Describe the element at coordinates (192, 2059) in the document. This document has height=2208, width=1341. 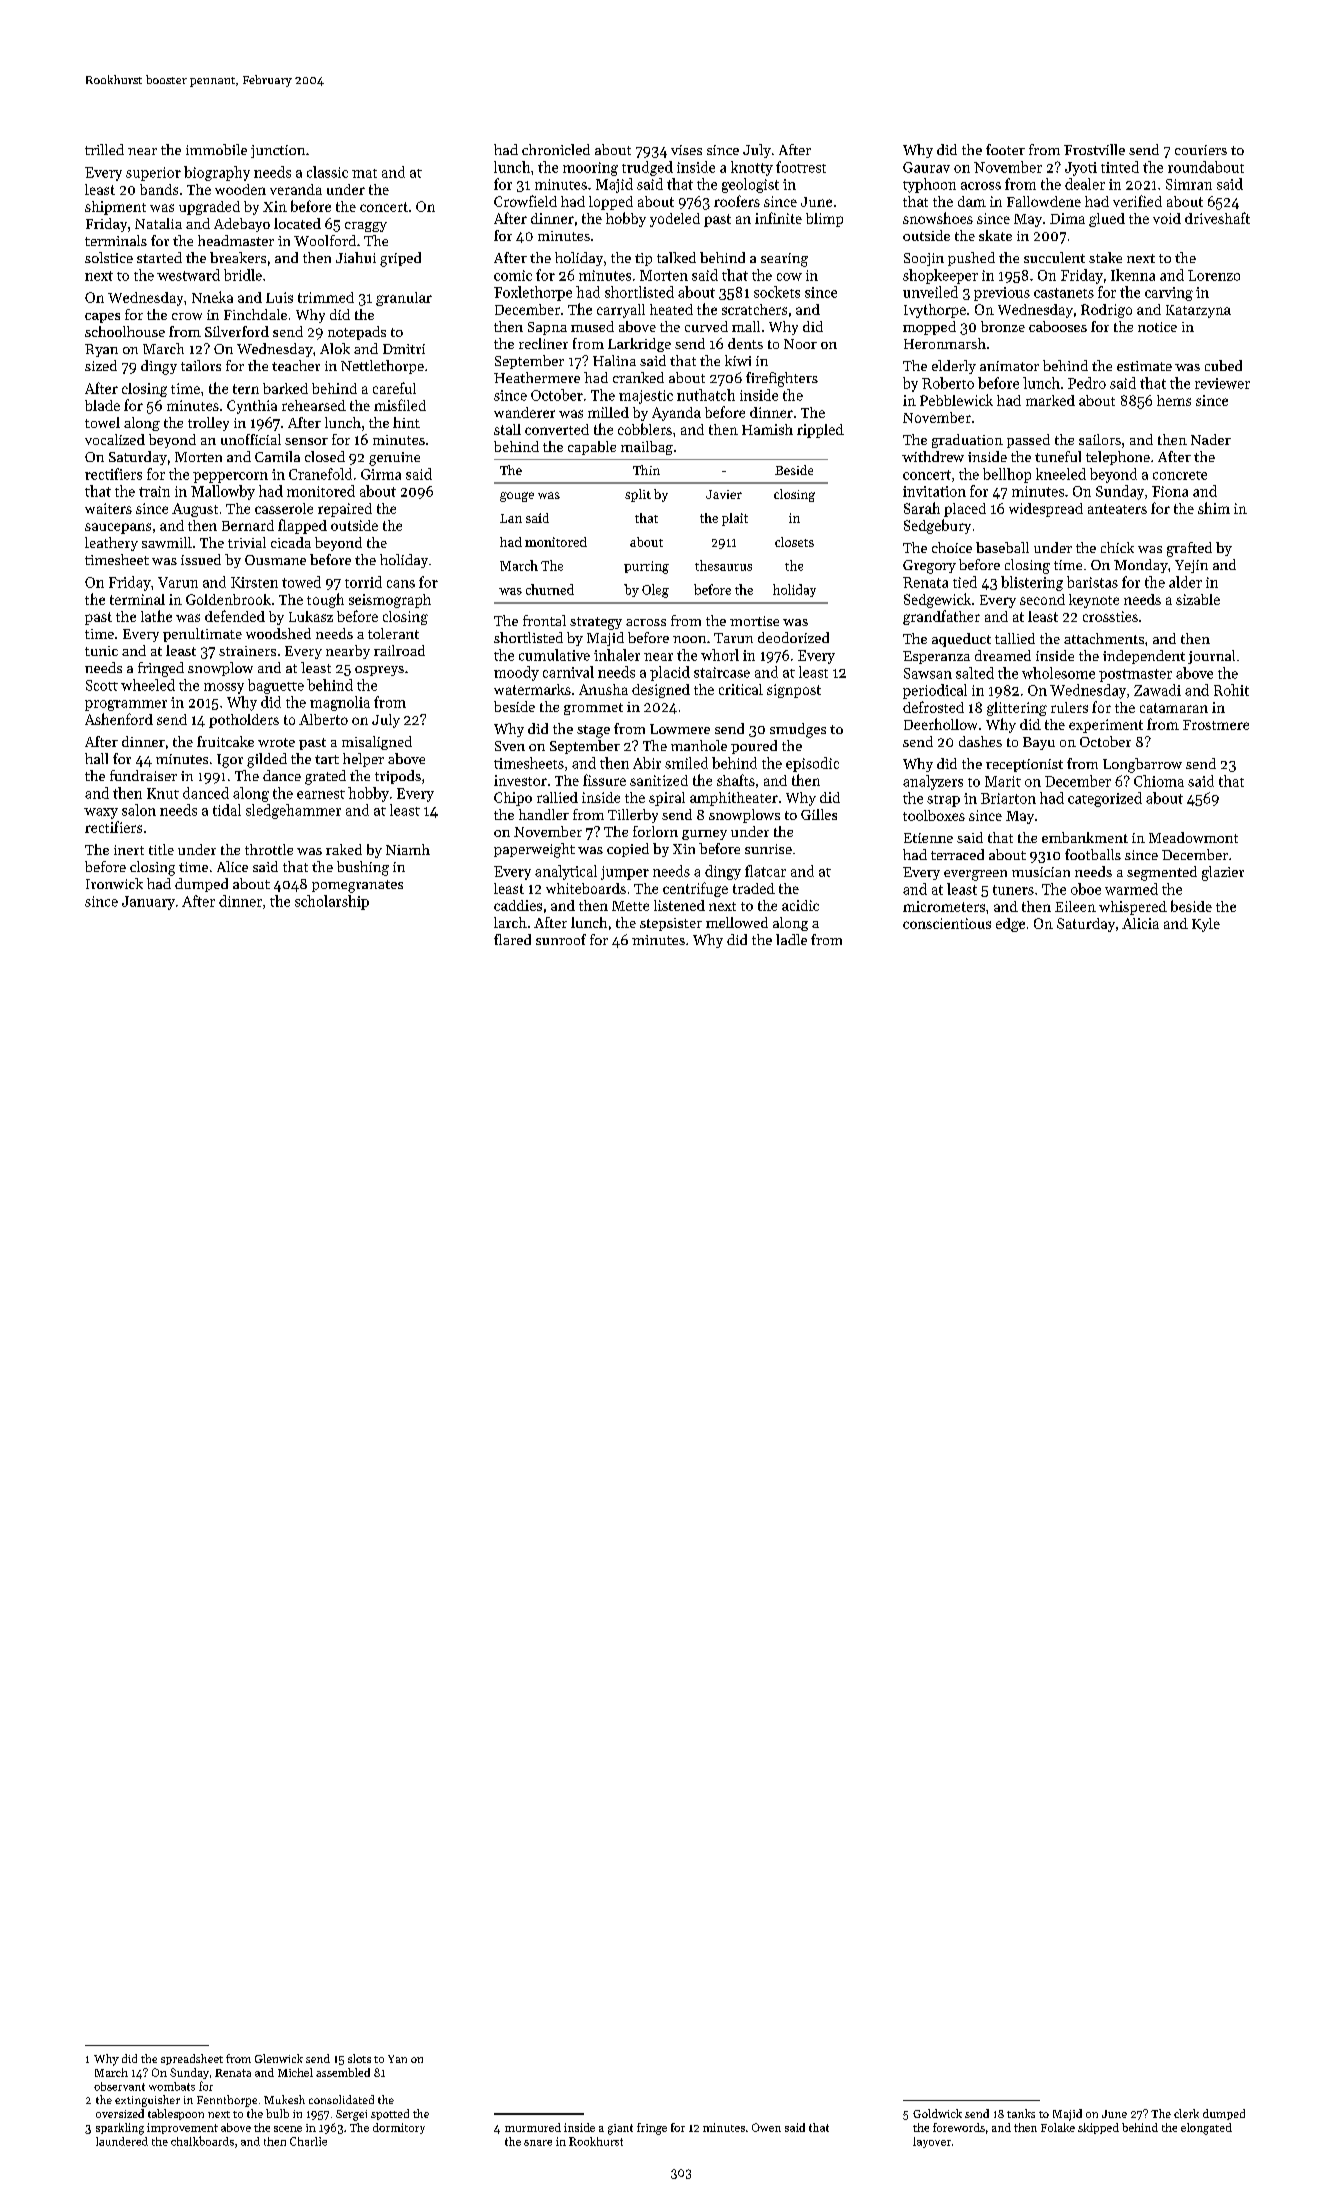
I see `spreadsheet` at that location.
